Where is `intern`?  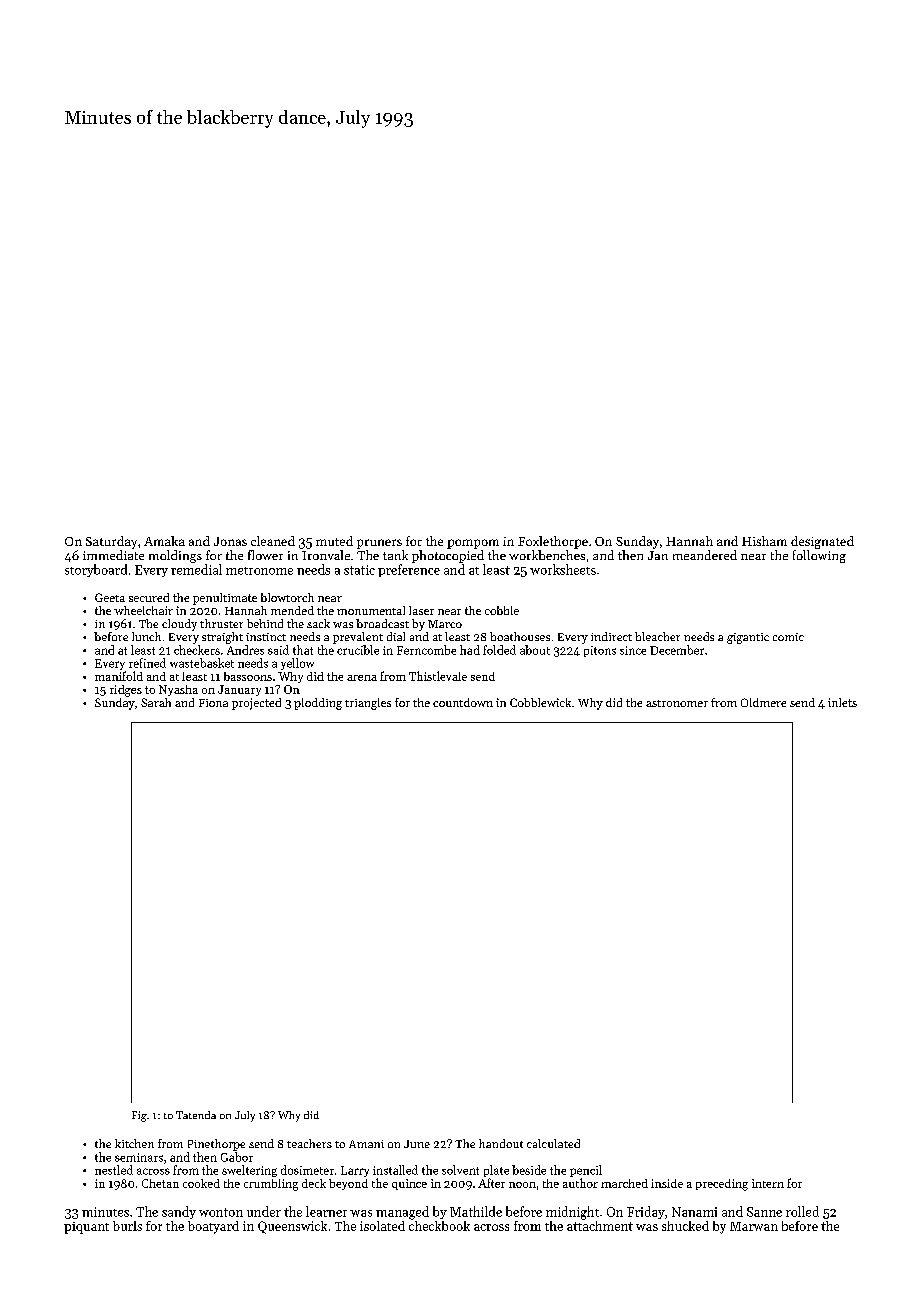 intern is located at coordinates (768, 1183).
